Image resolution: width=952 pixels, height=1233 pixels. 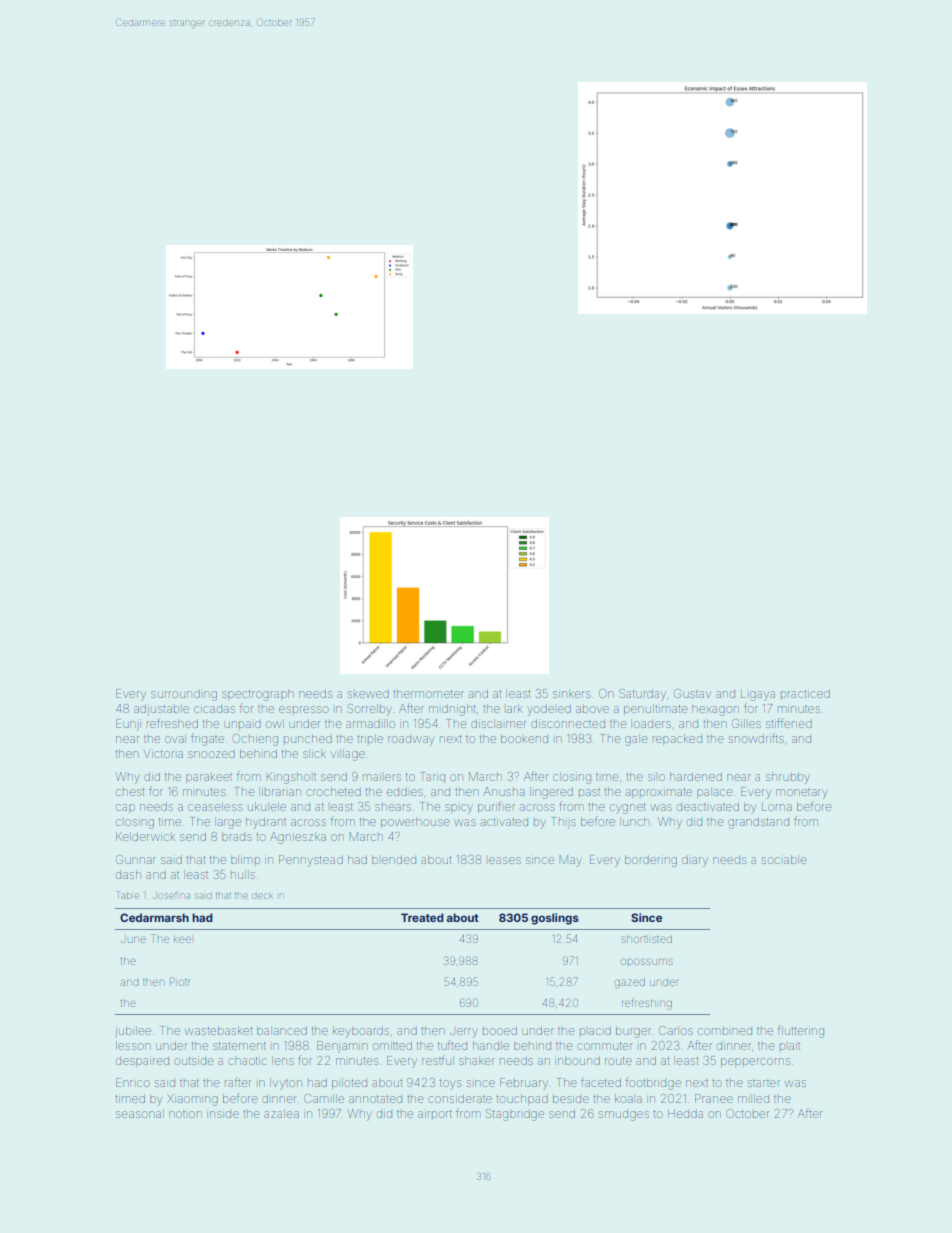 What do you see at coordinates (298, 838) in the image?
I see `Agnieszka` at bounding box center [298, 838].
